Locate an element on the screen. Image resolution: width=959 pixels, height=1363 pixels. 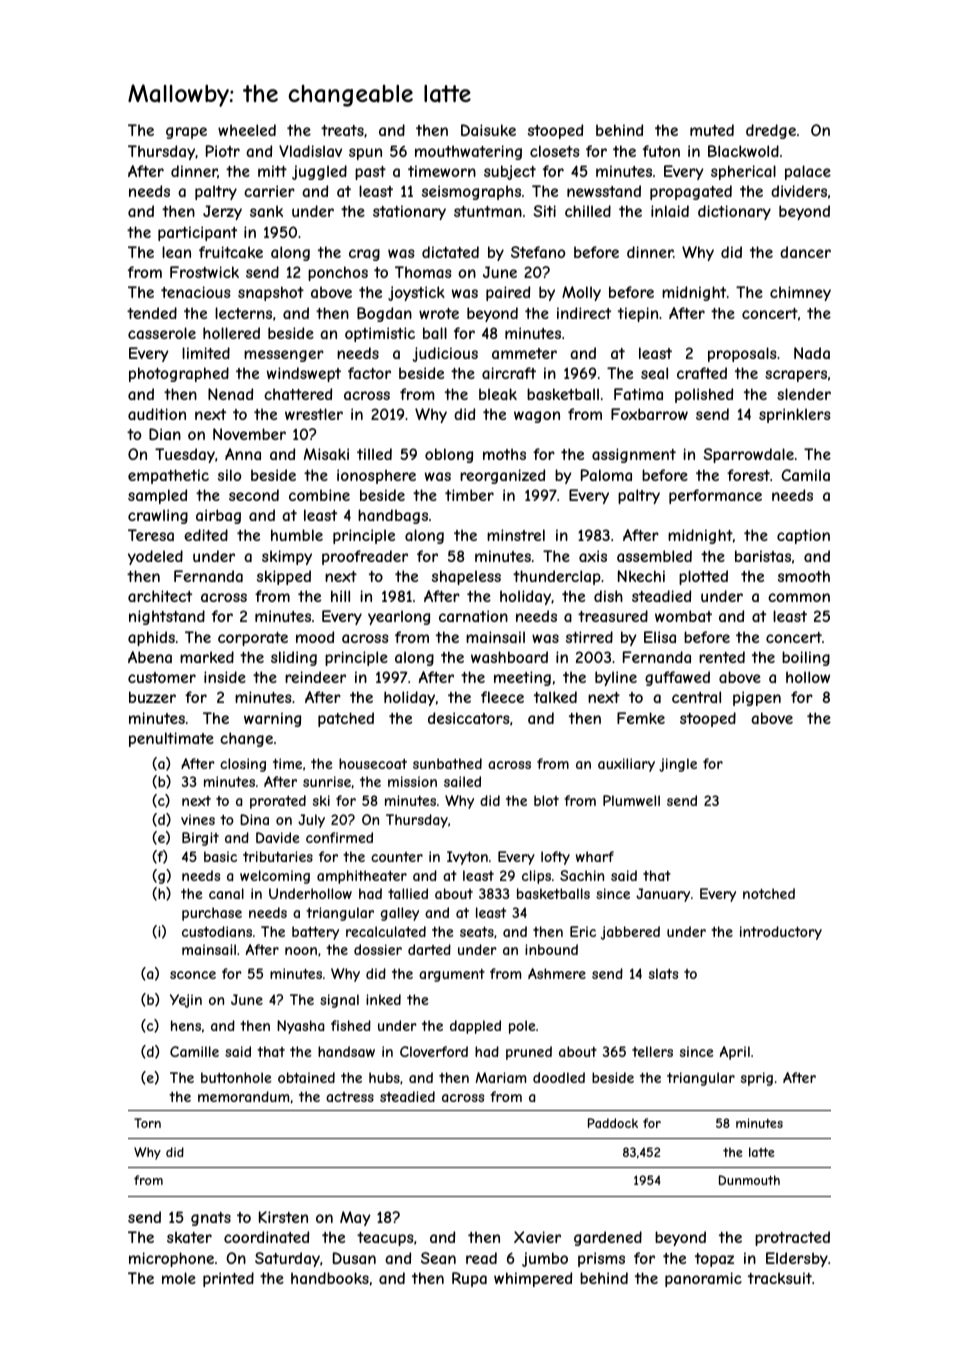
sunrise is located at coordinates (327, 781).
